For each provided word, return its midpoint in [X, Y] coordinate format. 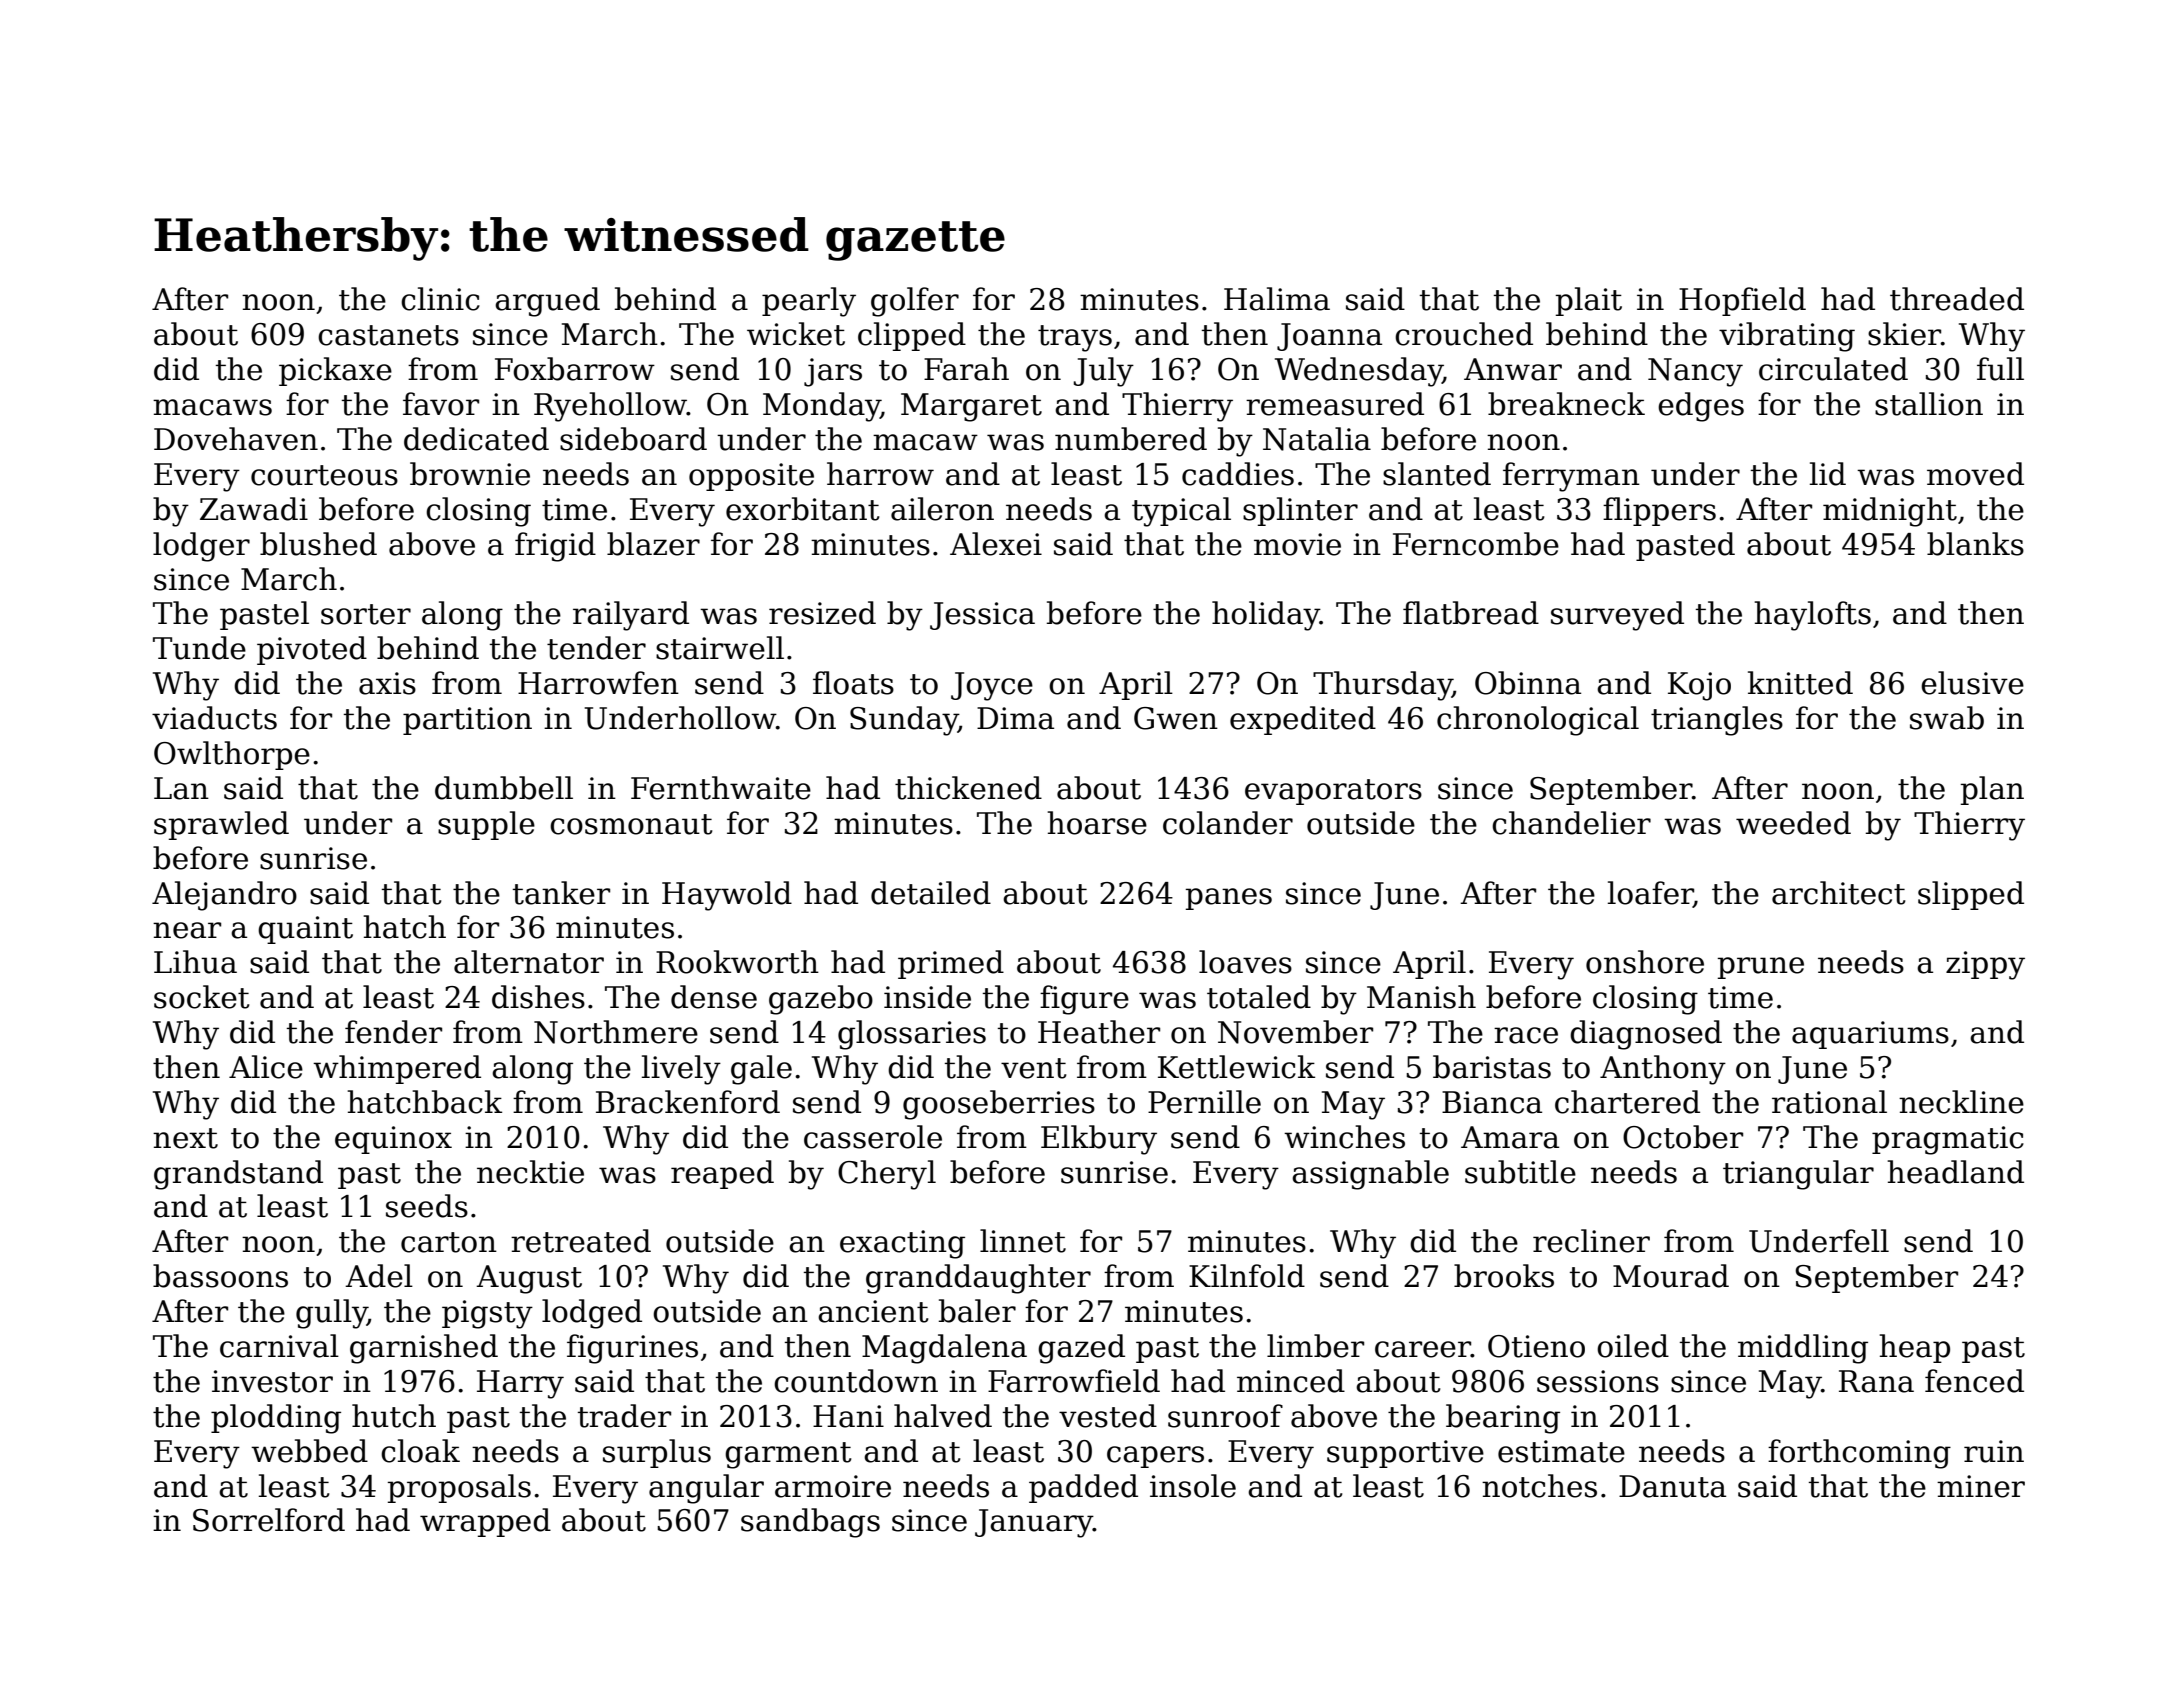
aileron [942, 509]
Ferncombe [1476, 544]
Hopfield [1742, 301]
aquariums [1870, 1035]
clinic [440, 299]
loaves [1245, 962]
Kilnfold [1247, 1276]
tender [596, 648]
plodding [276, 1419]
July [1103, 372]
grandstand [238, 1175]
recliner [1591, 1241]
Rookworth [737, 962]
